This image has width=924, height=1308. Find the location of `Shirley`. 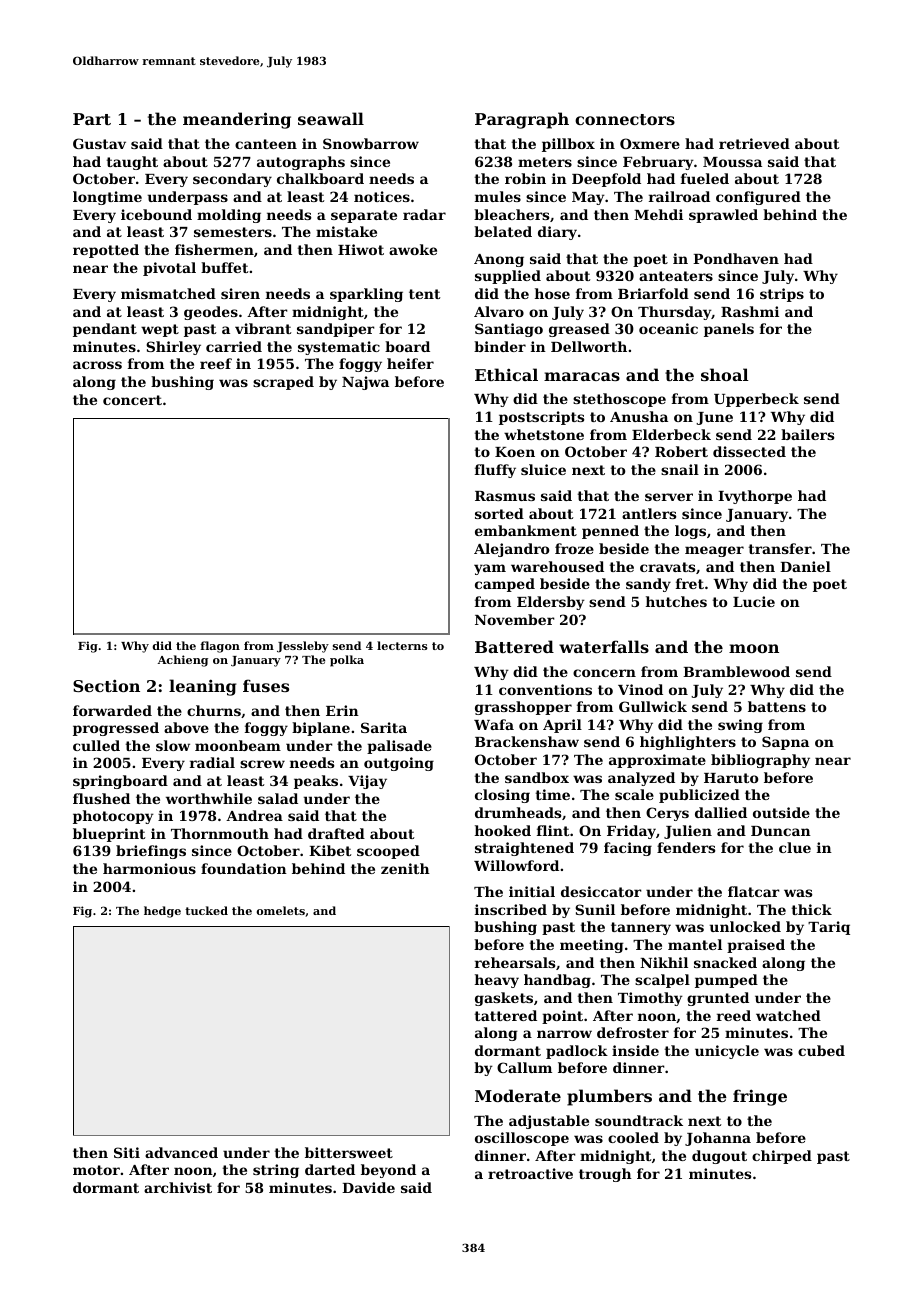

Shirley is located at coordinates (173, 348).
